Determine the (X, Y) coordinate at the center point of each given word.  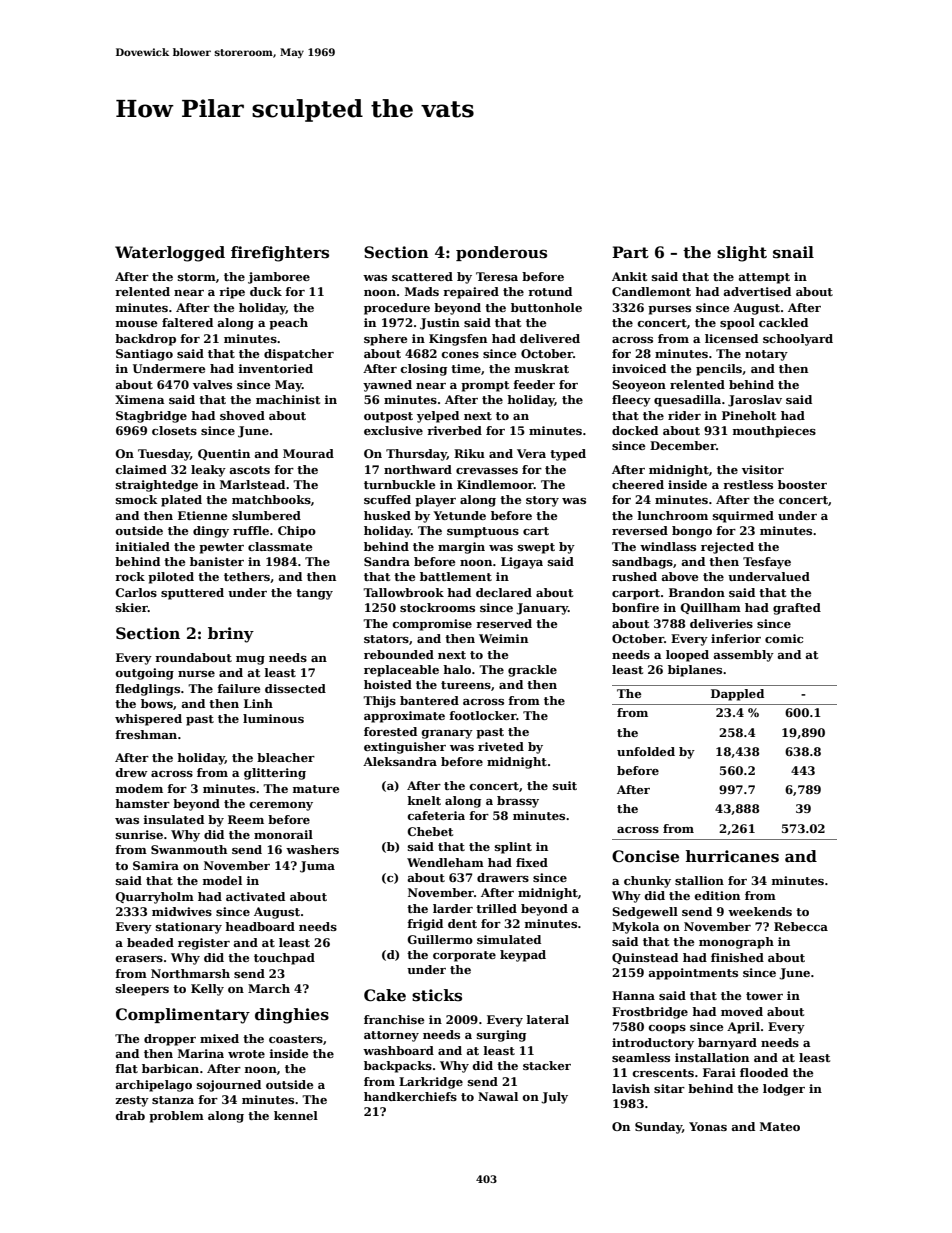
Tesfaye (767, 563)
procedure (397, 309)
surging (501, 1036)
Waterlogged (170, 254)
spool (737, 324)
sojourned (229, 1086)
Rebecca (801, 926)
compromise (432, 625)
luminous (273, 718)
